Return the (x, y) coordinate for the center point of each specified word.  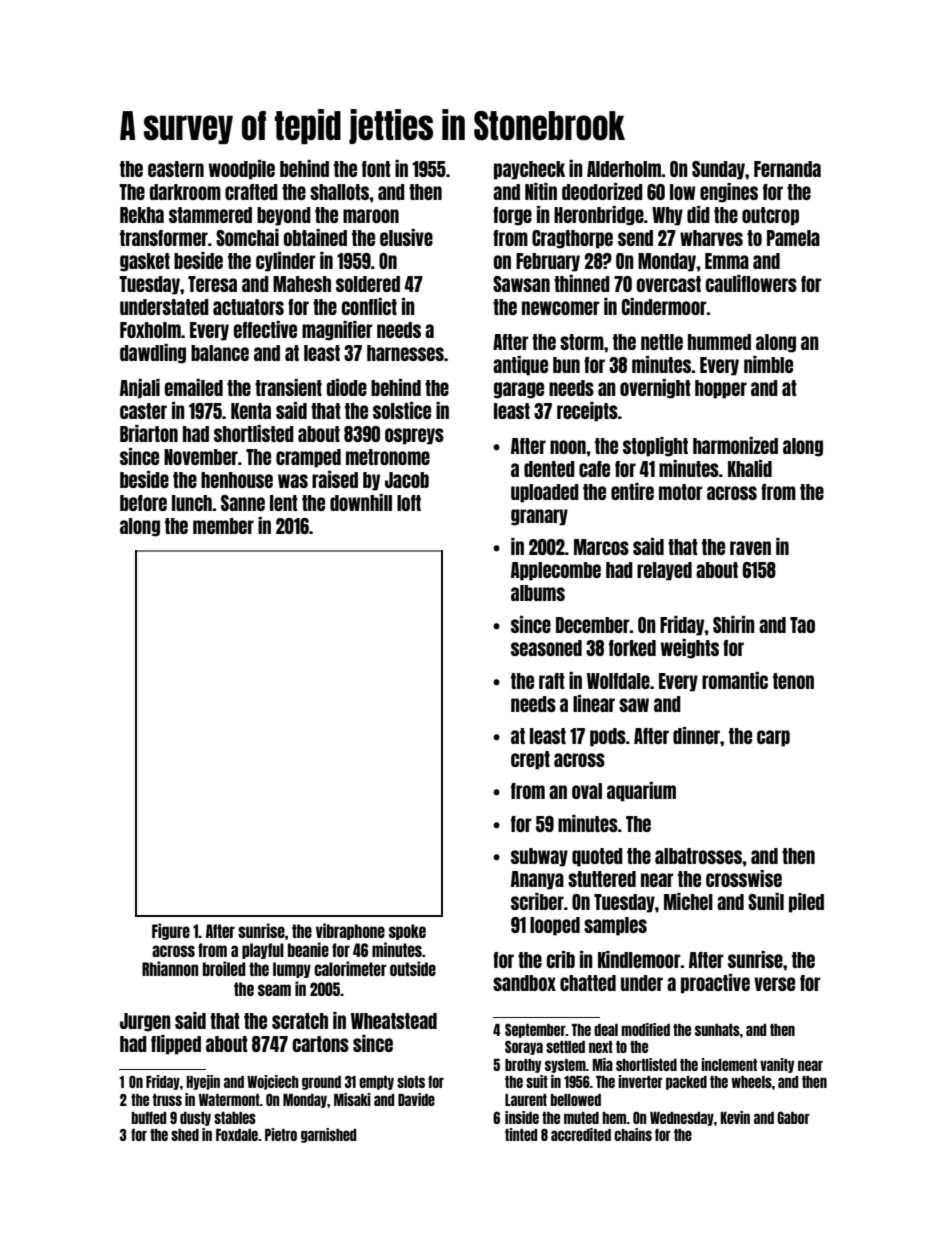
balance (220, 353)
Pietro (281, 1134)
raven (750, 548)
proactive (715, 984)
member (223, 526)
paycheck (529, 170)
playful (263, 951)
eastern (176, 169)
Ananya (537, 880)
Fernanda (787, 169)
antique (520, 366)
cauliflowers (751, 283)
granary (539, 517)
